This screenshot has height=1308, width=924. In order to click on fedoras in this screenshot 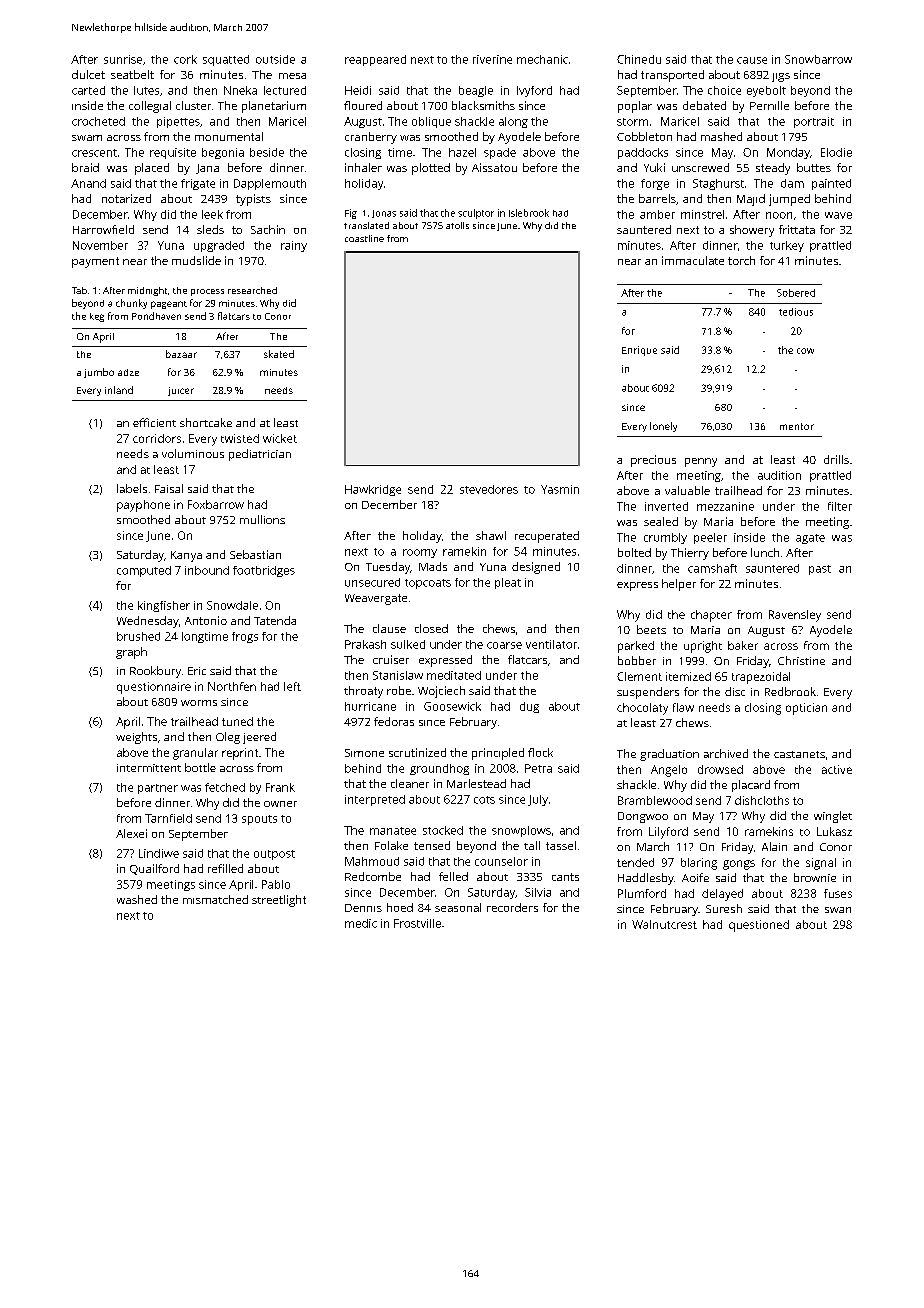, I will do `click(394, 721)`.
